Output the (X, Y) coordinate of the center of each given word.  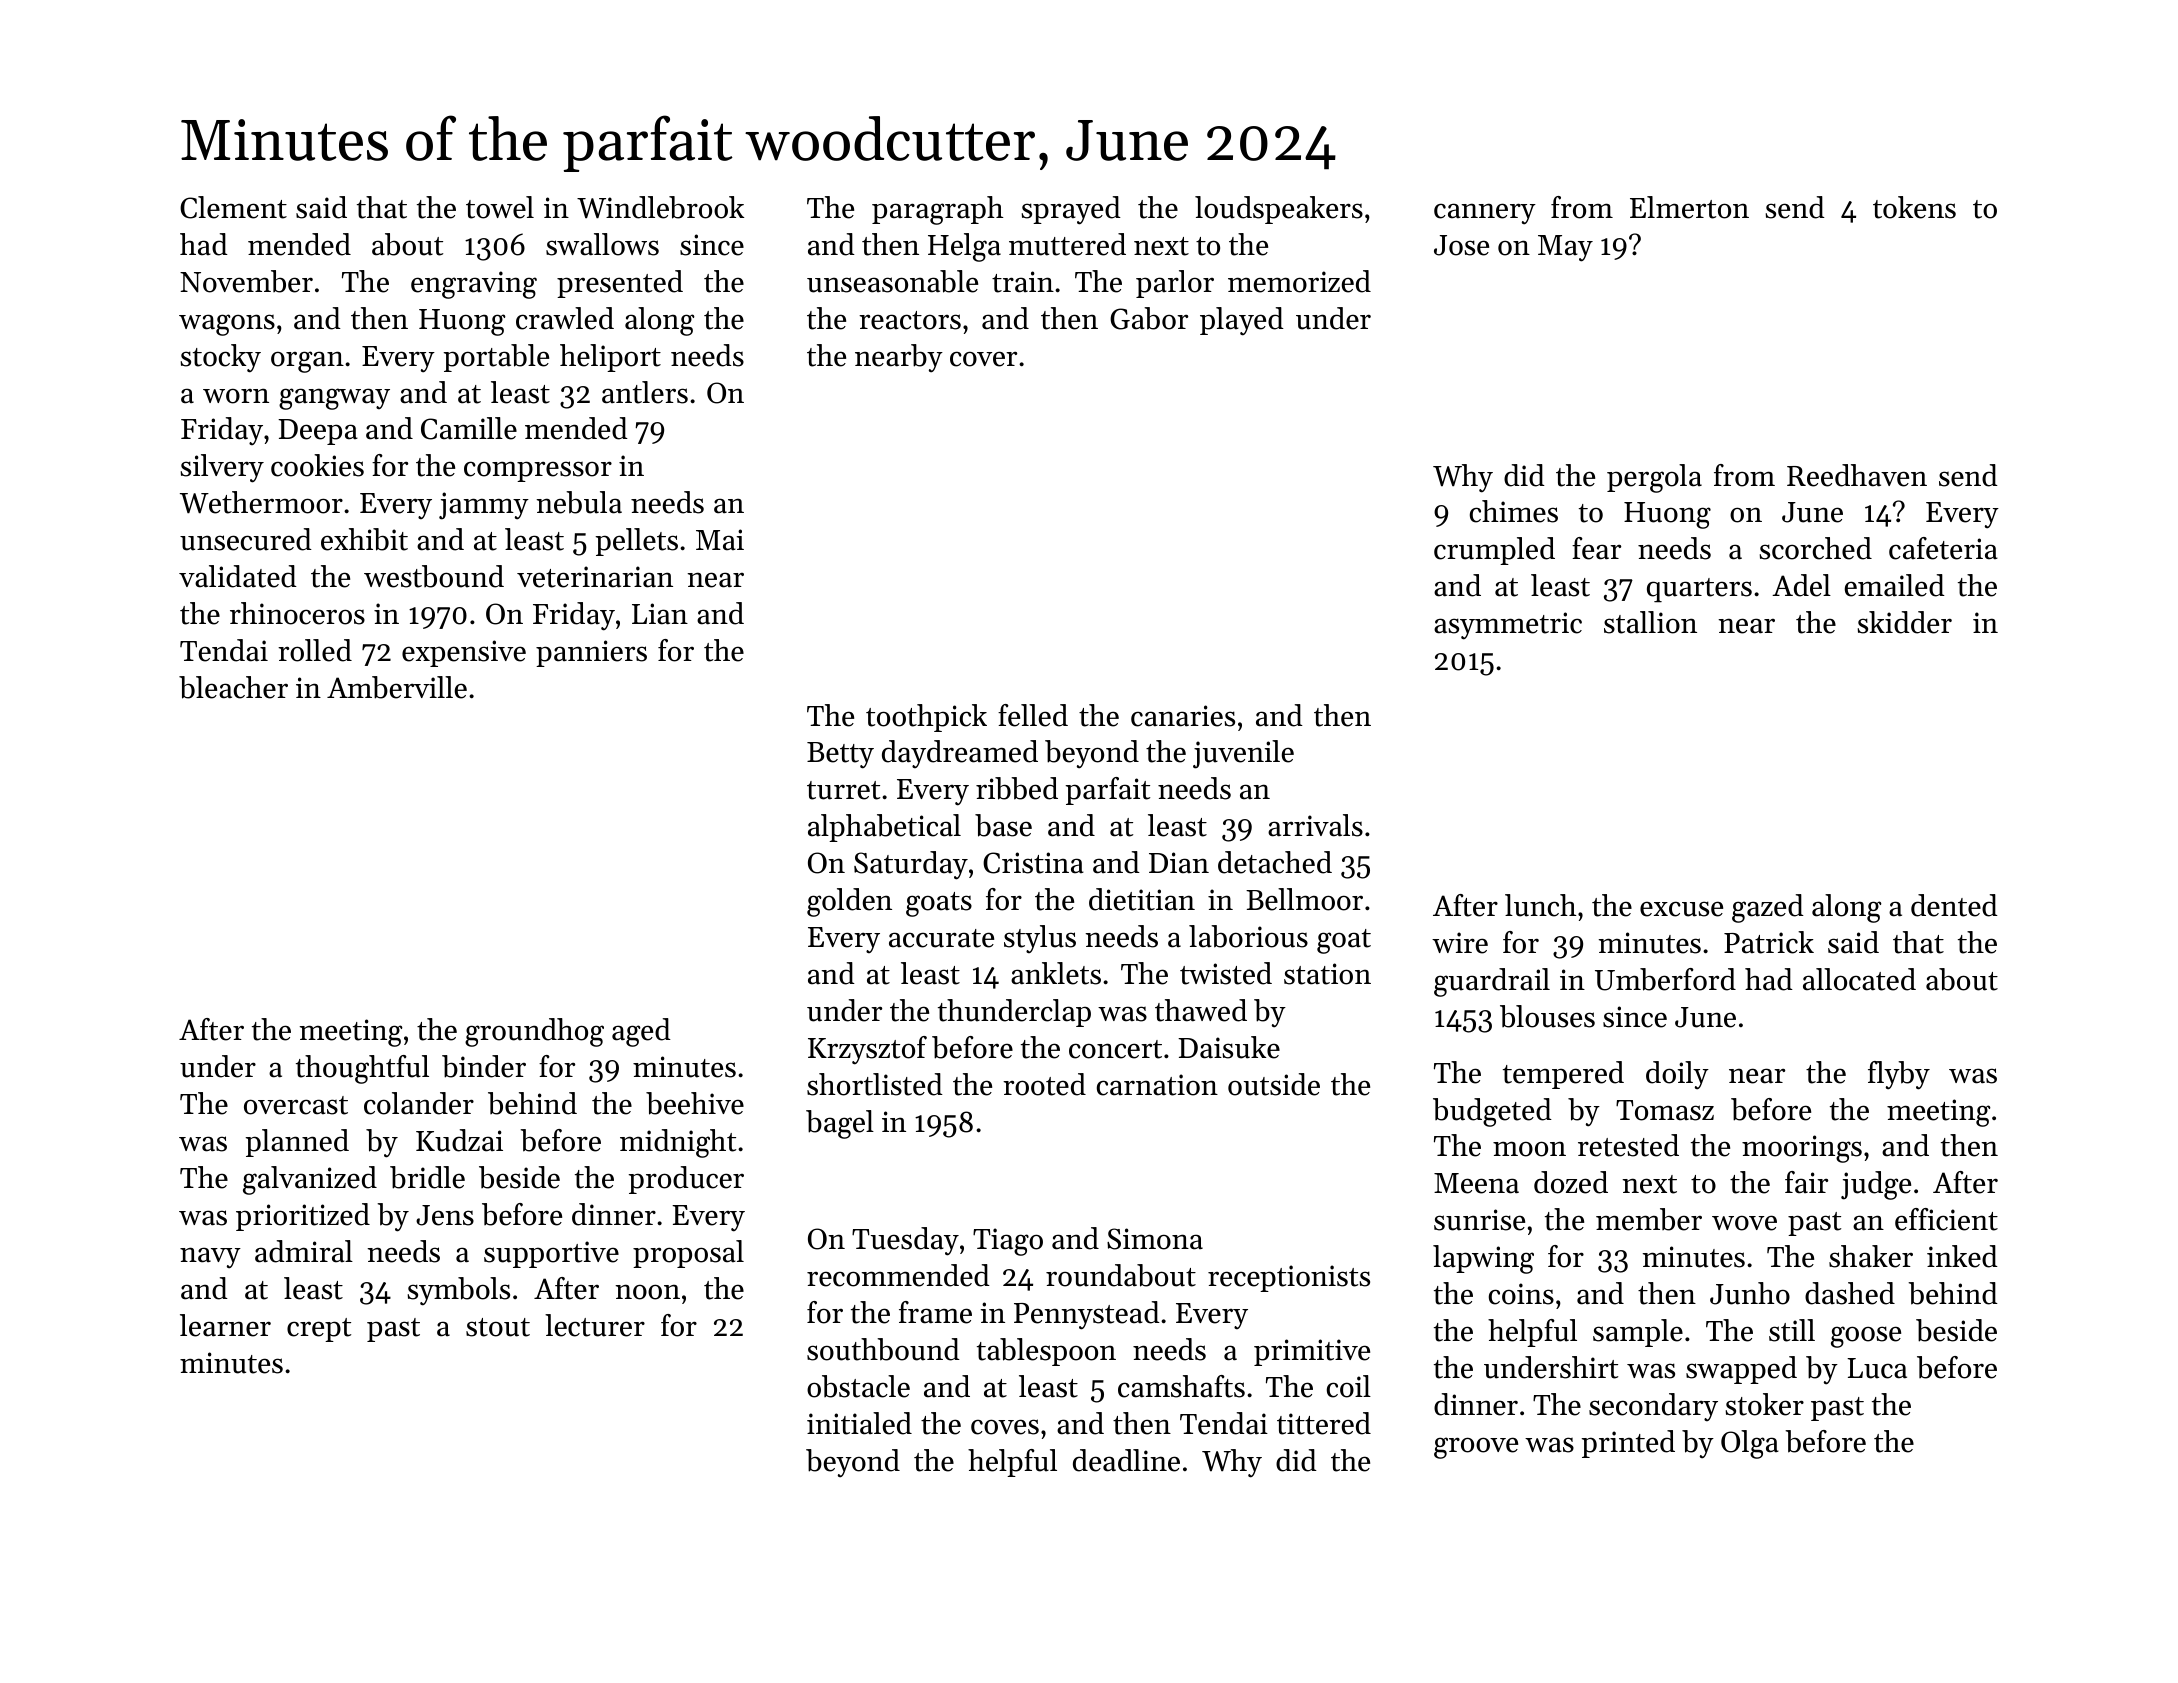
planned (297, 1143)
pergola (1654, 478)
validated (238, 576)
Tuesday (905, 1241)
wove (1744, 1223)
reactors (910, 320)
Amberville (397, 687)
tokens (1914, 207)
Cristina (1033, 863)
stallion (1650, 622)
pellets (637, 542)
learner (225, 1325)
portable (496, 358)
